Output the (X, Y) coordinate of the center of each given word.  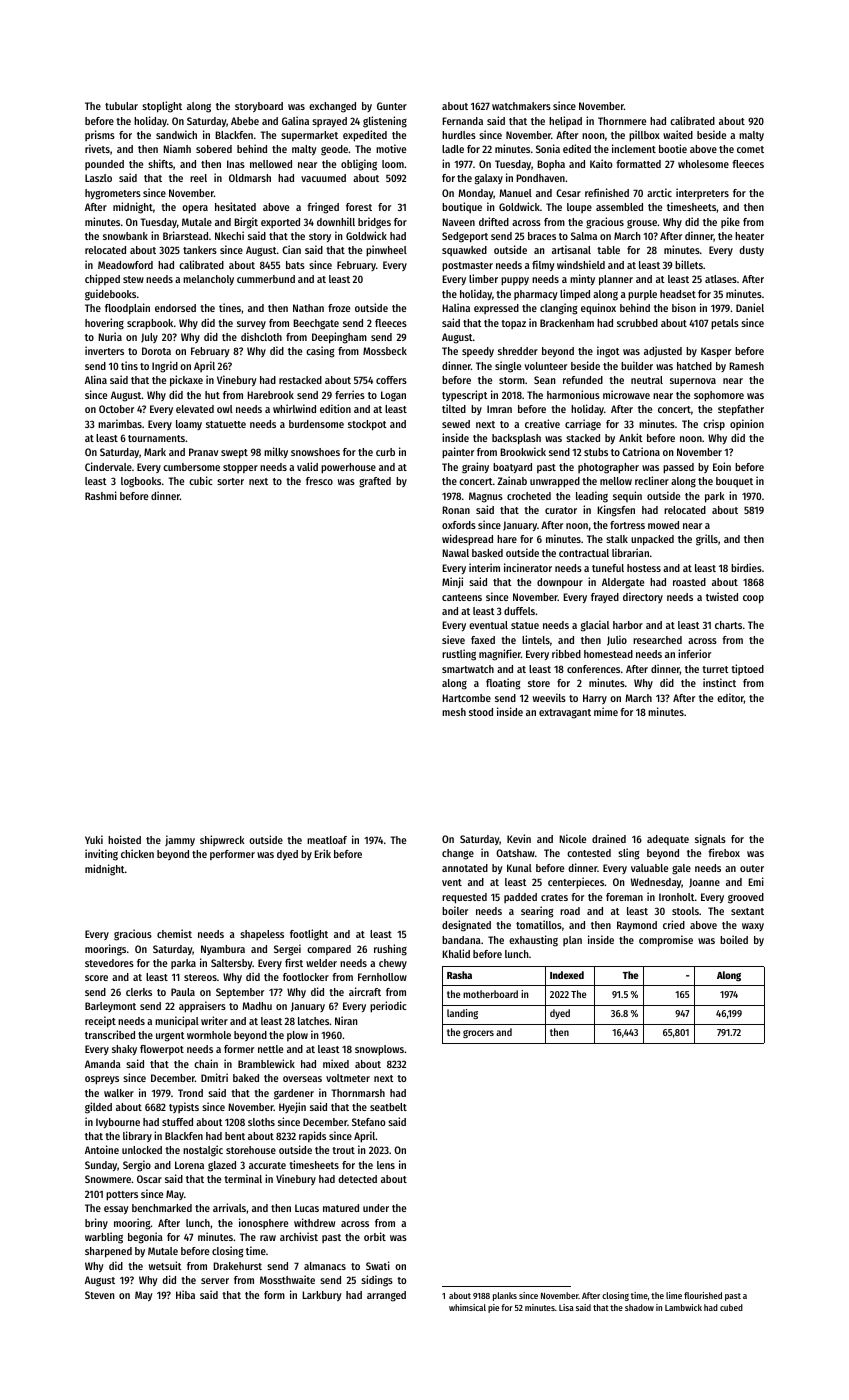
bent (235, 1136)
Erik (322, 853)
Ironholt (677, 897)
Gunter (392, 106)
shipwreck (222, 840)
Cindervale (108, 466)
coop (753, 599)
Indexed (567, 975)
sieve (453, 639)
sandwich (176, 134)
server (215, 1281)
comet (750, 149)
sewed (456, 424)
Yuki (94, 839)
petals (725, 324)
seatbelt (388, 1107)
